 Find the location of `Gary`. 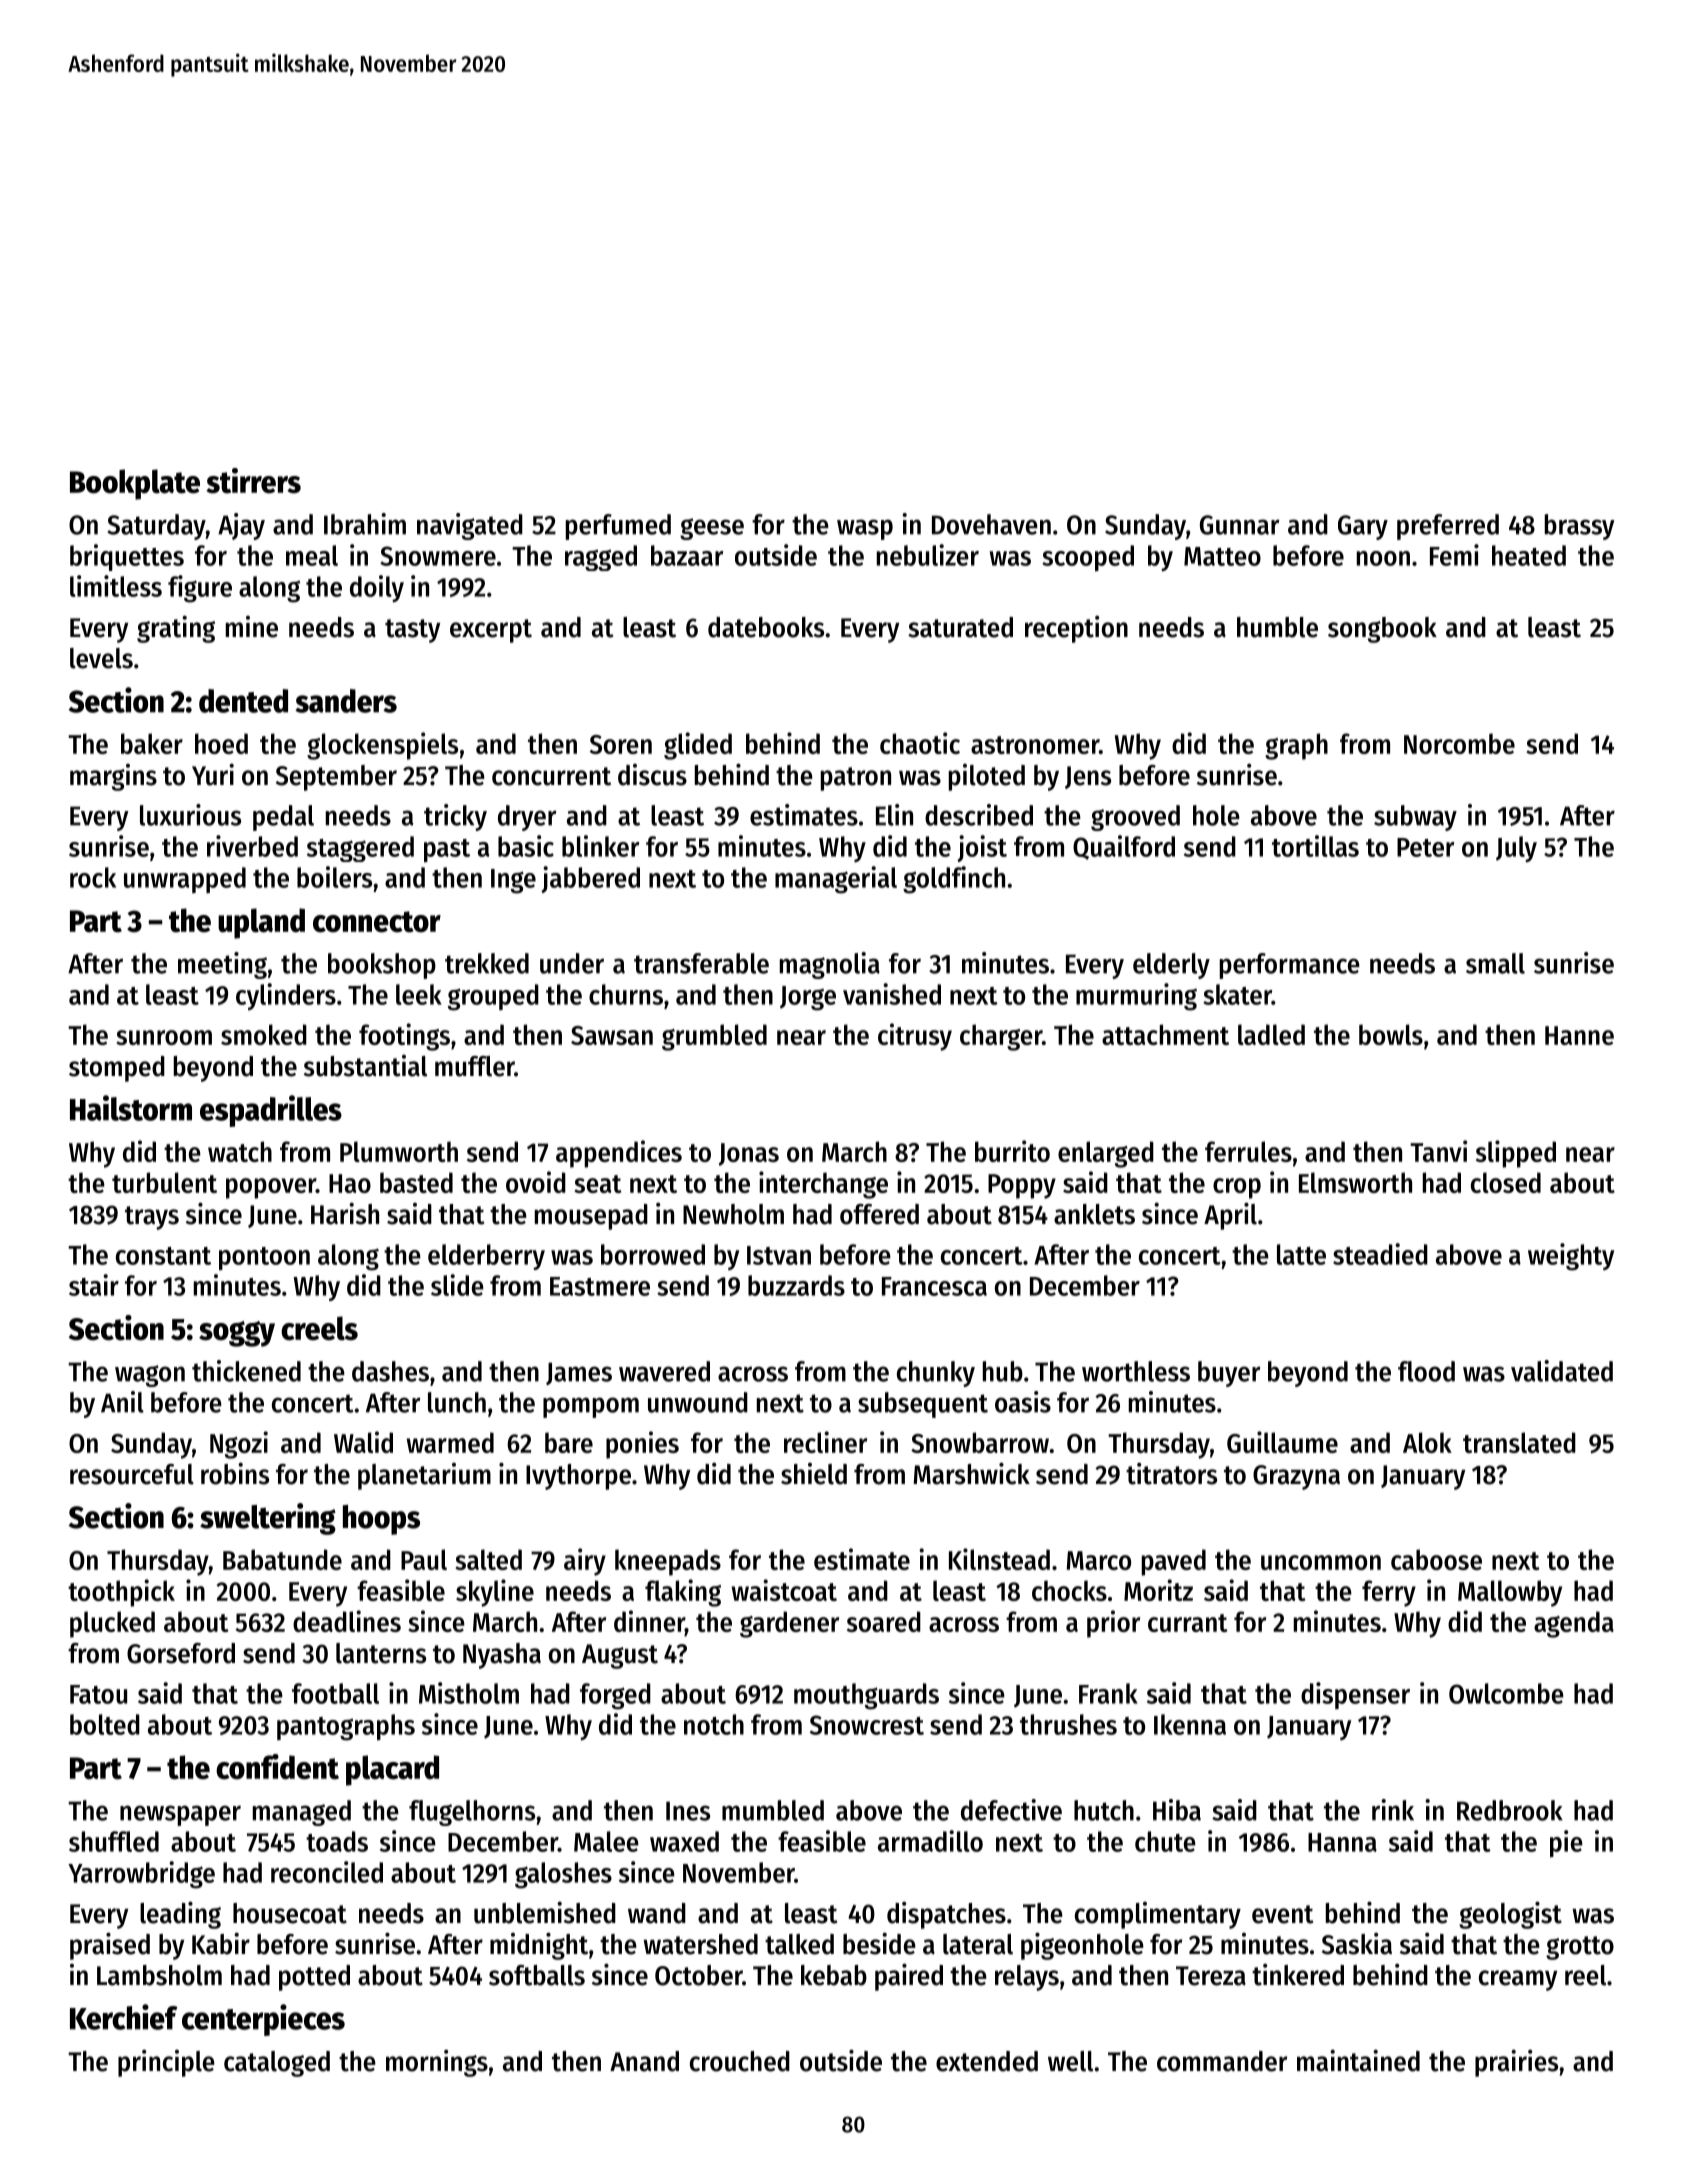

Gary is located at coordinates (1363, 527).
